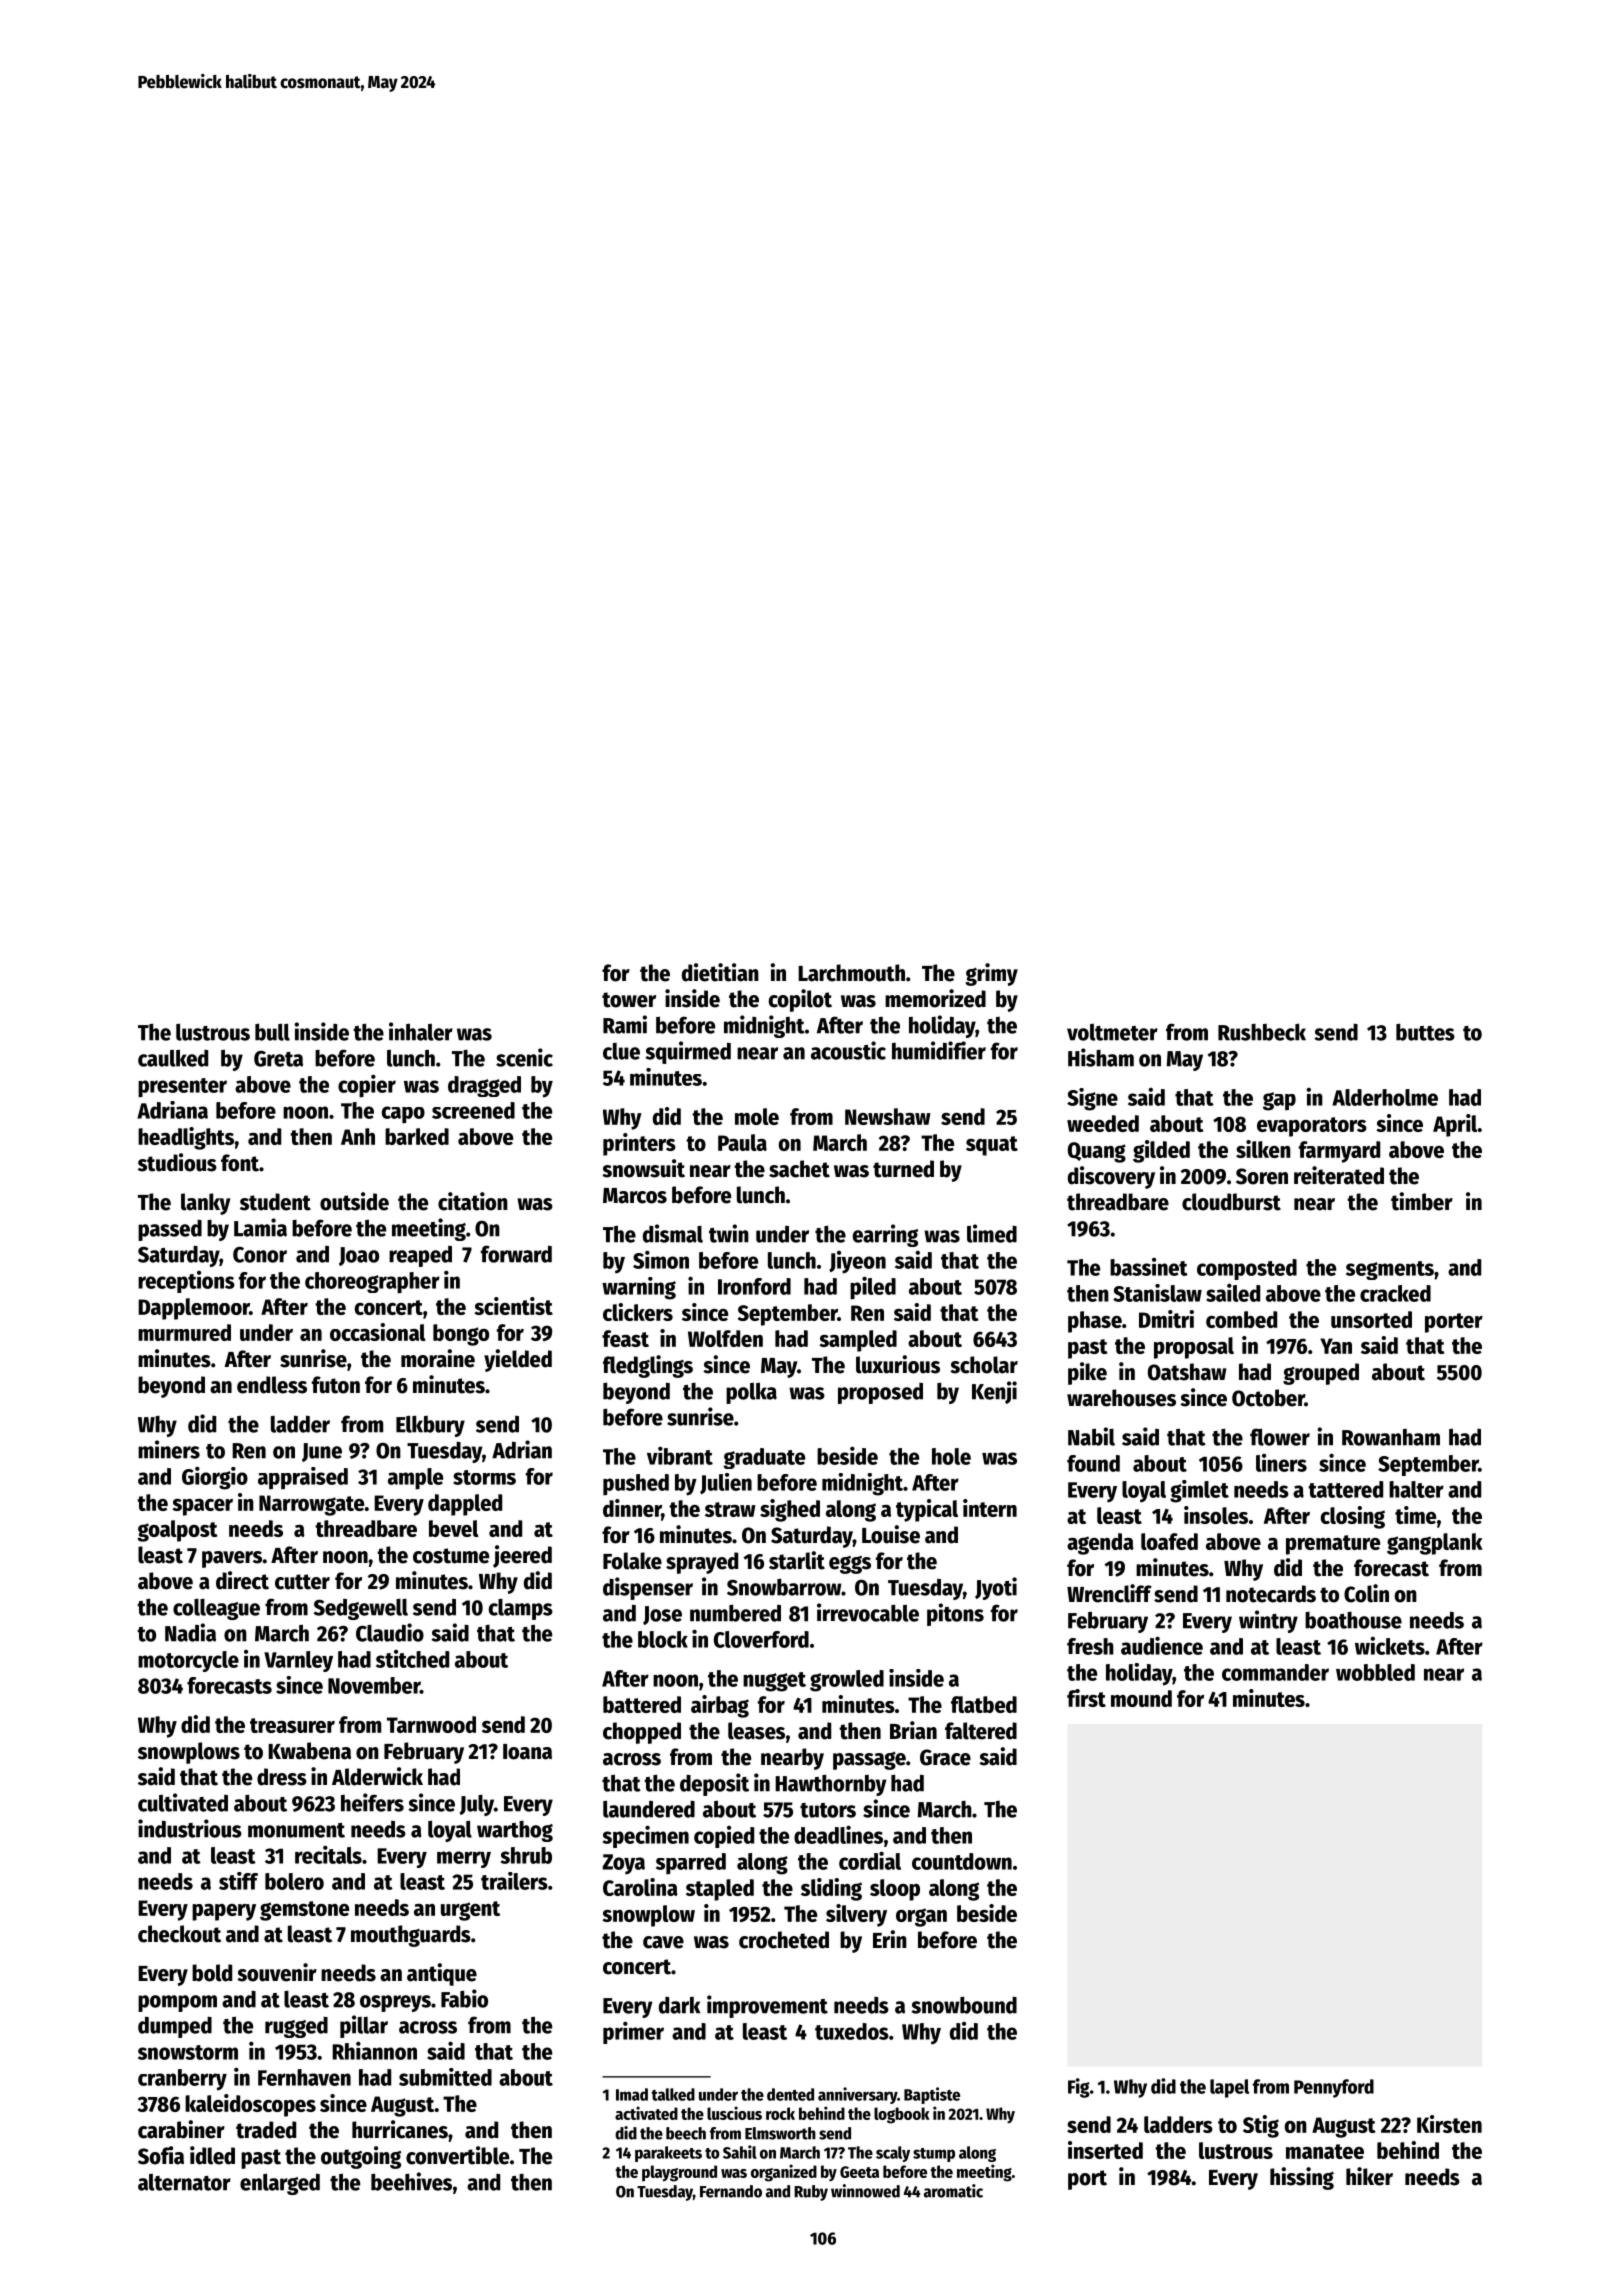 This page has height=2292, width=1620. Describe the element at coordinates (377, 1776) in the page. I see `Alderwick` at that location.
